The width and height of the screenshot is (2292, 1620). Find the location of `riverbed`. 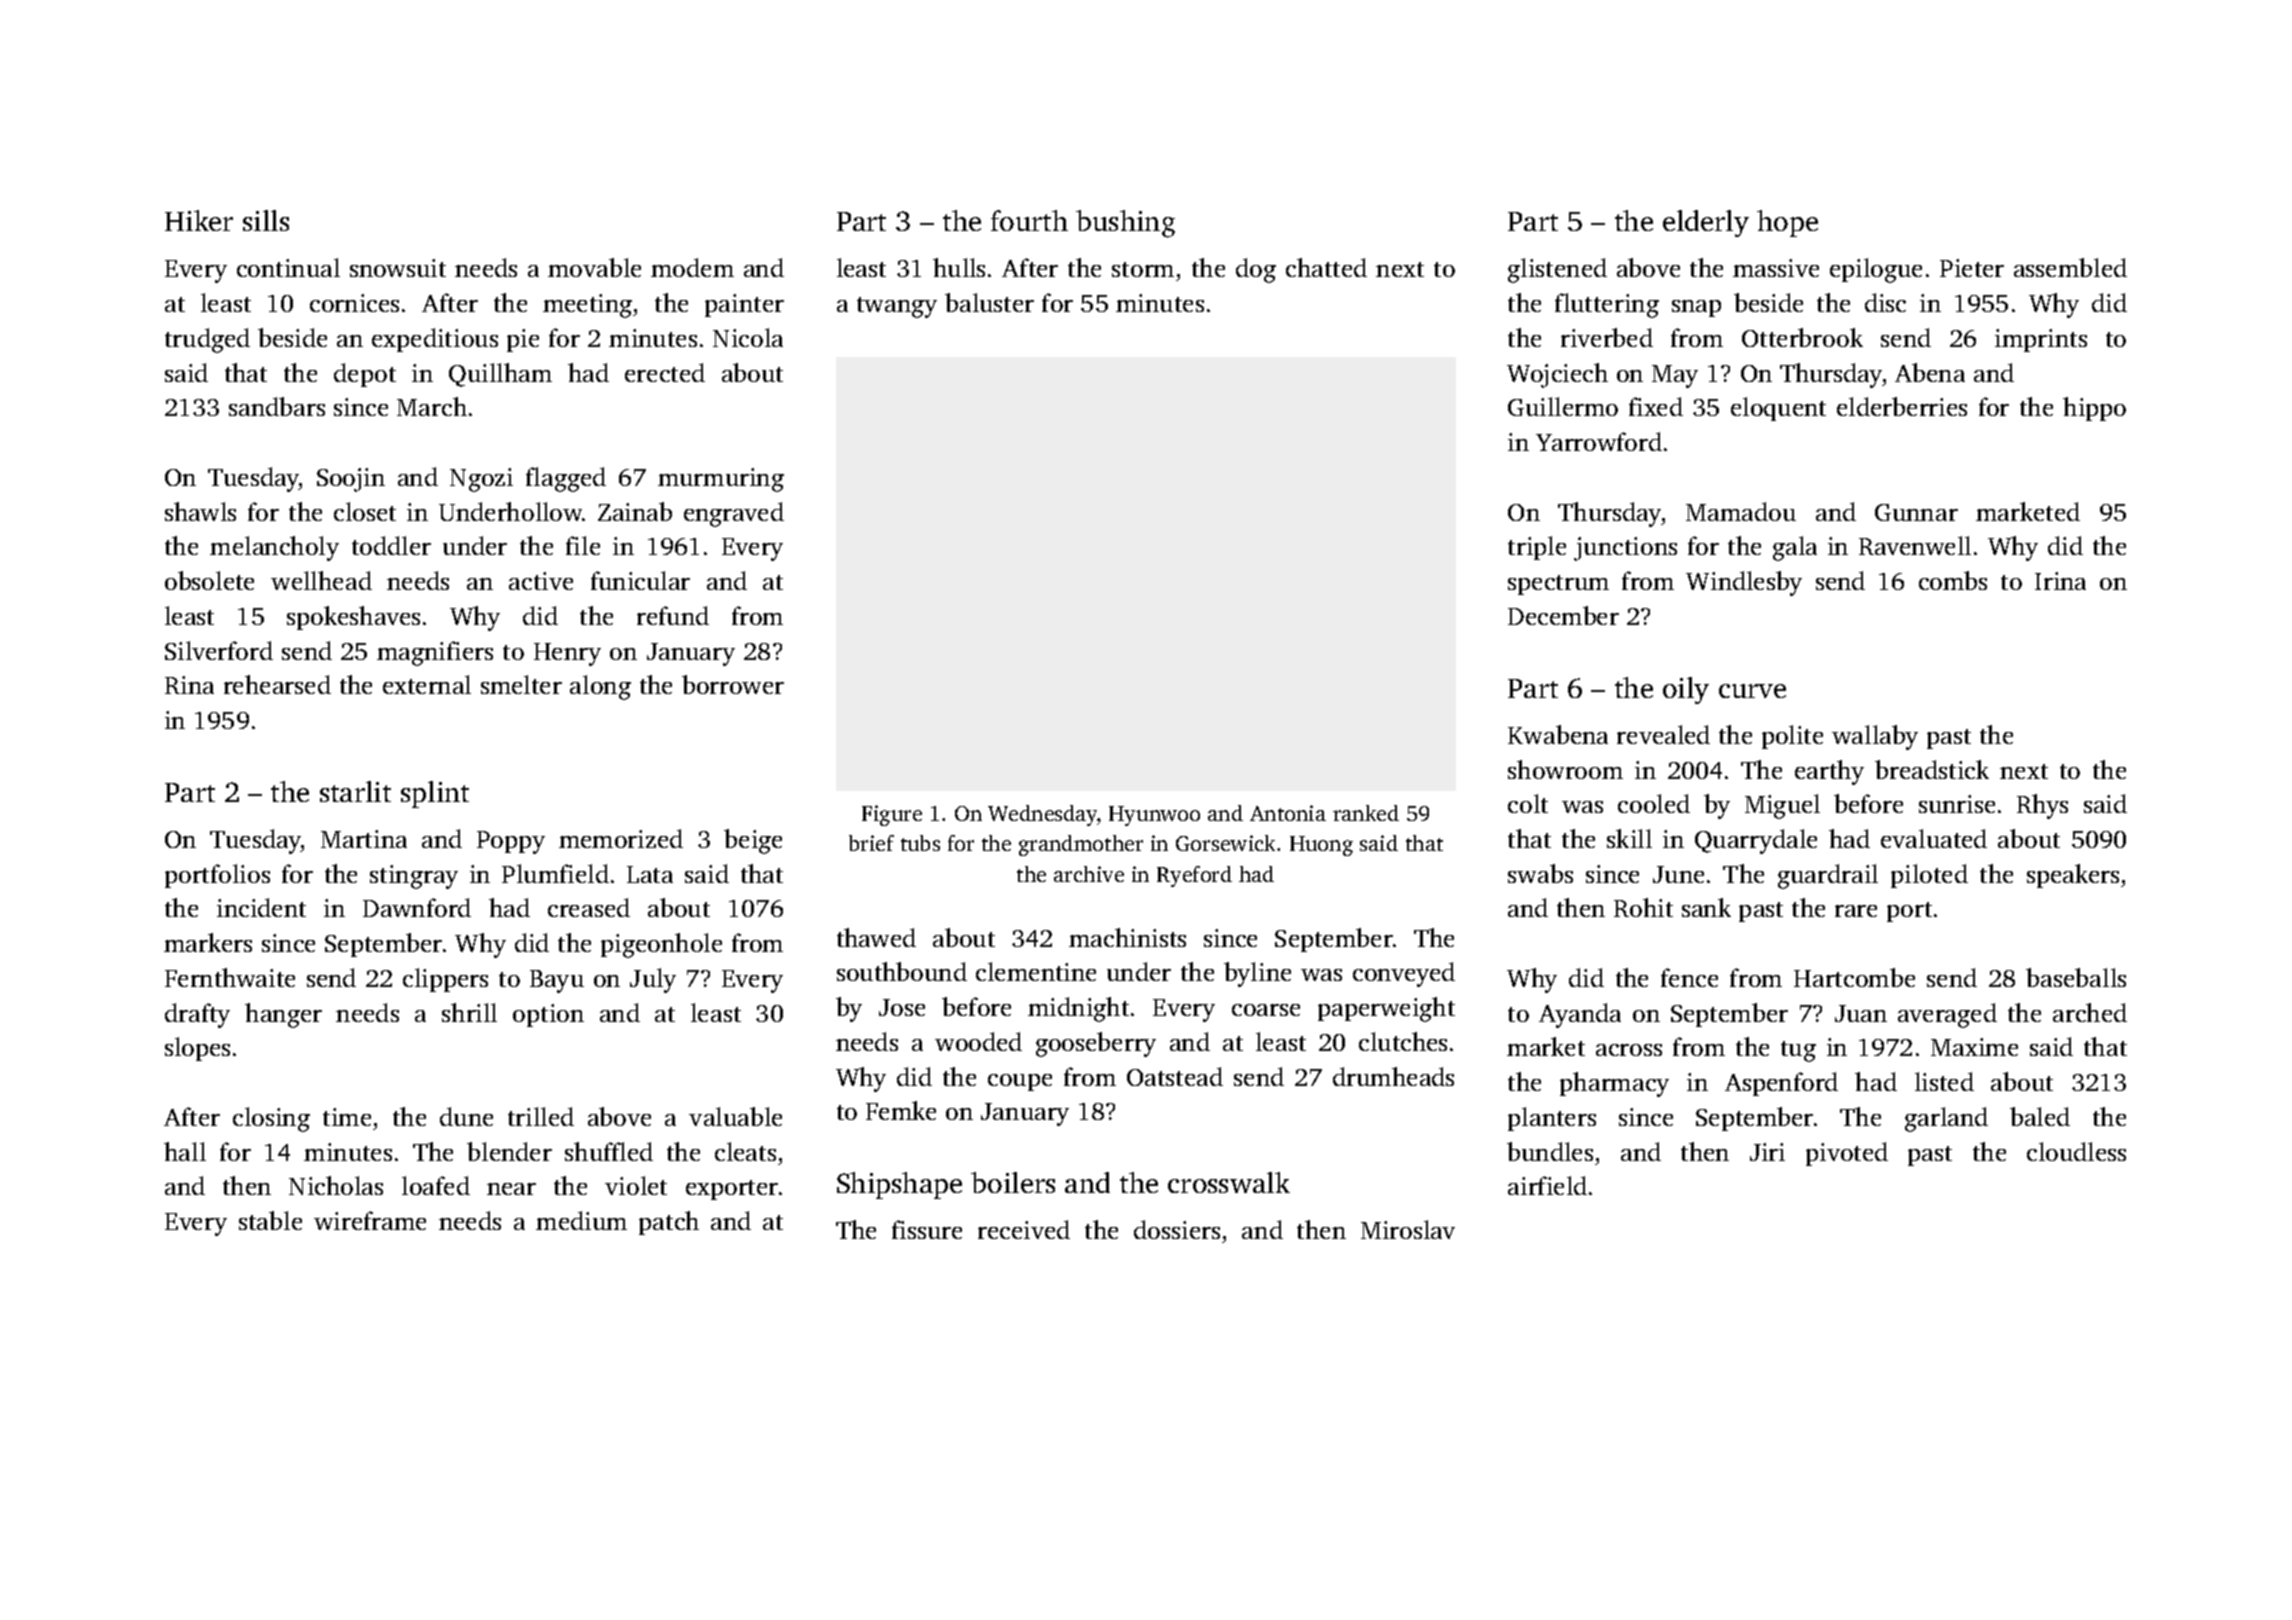

riverbed is located at coordinates (1607, 337).
